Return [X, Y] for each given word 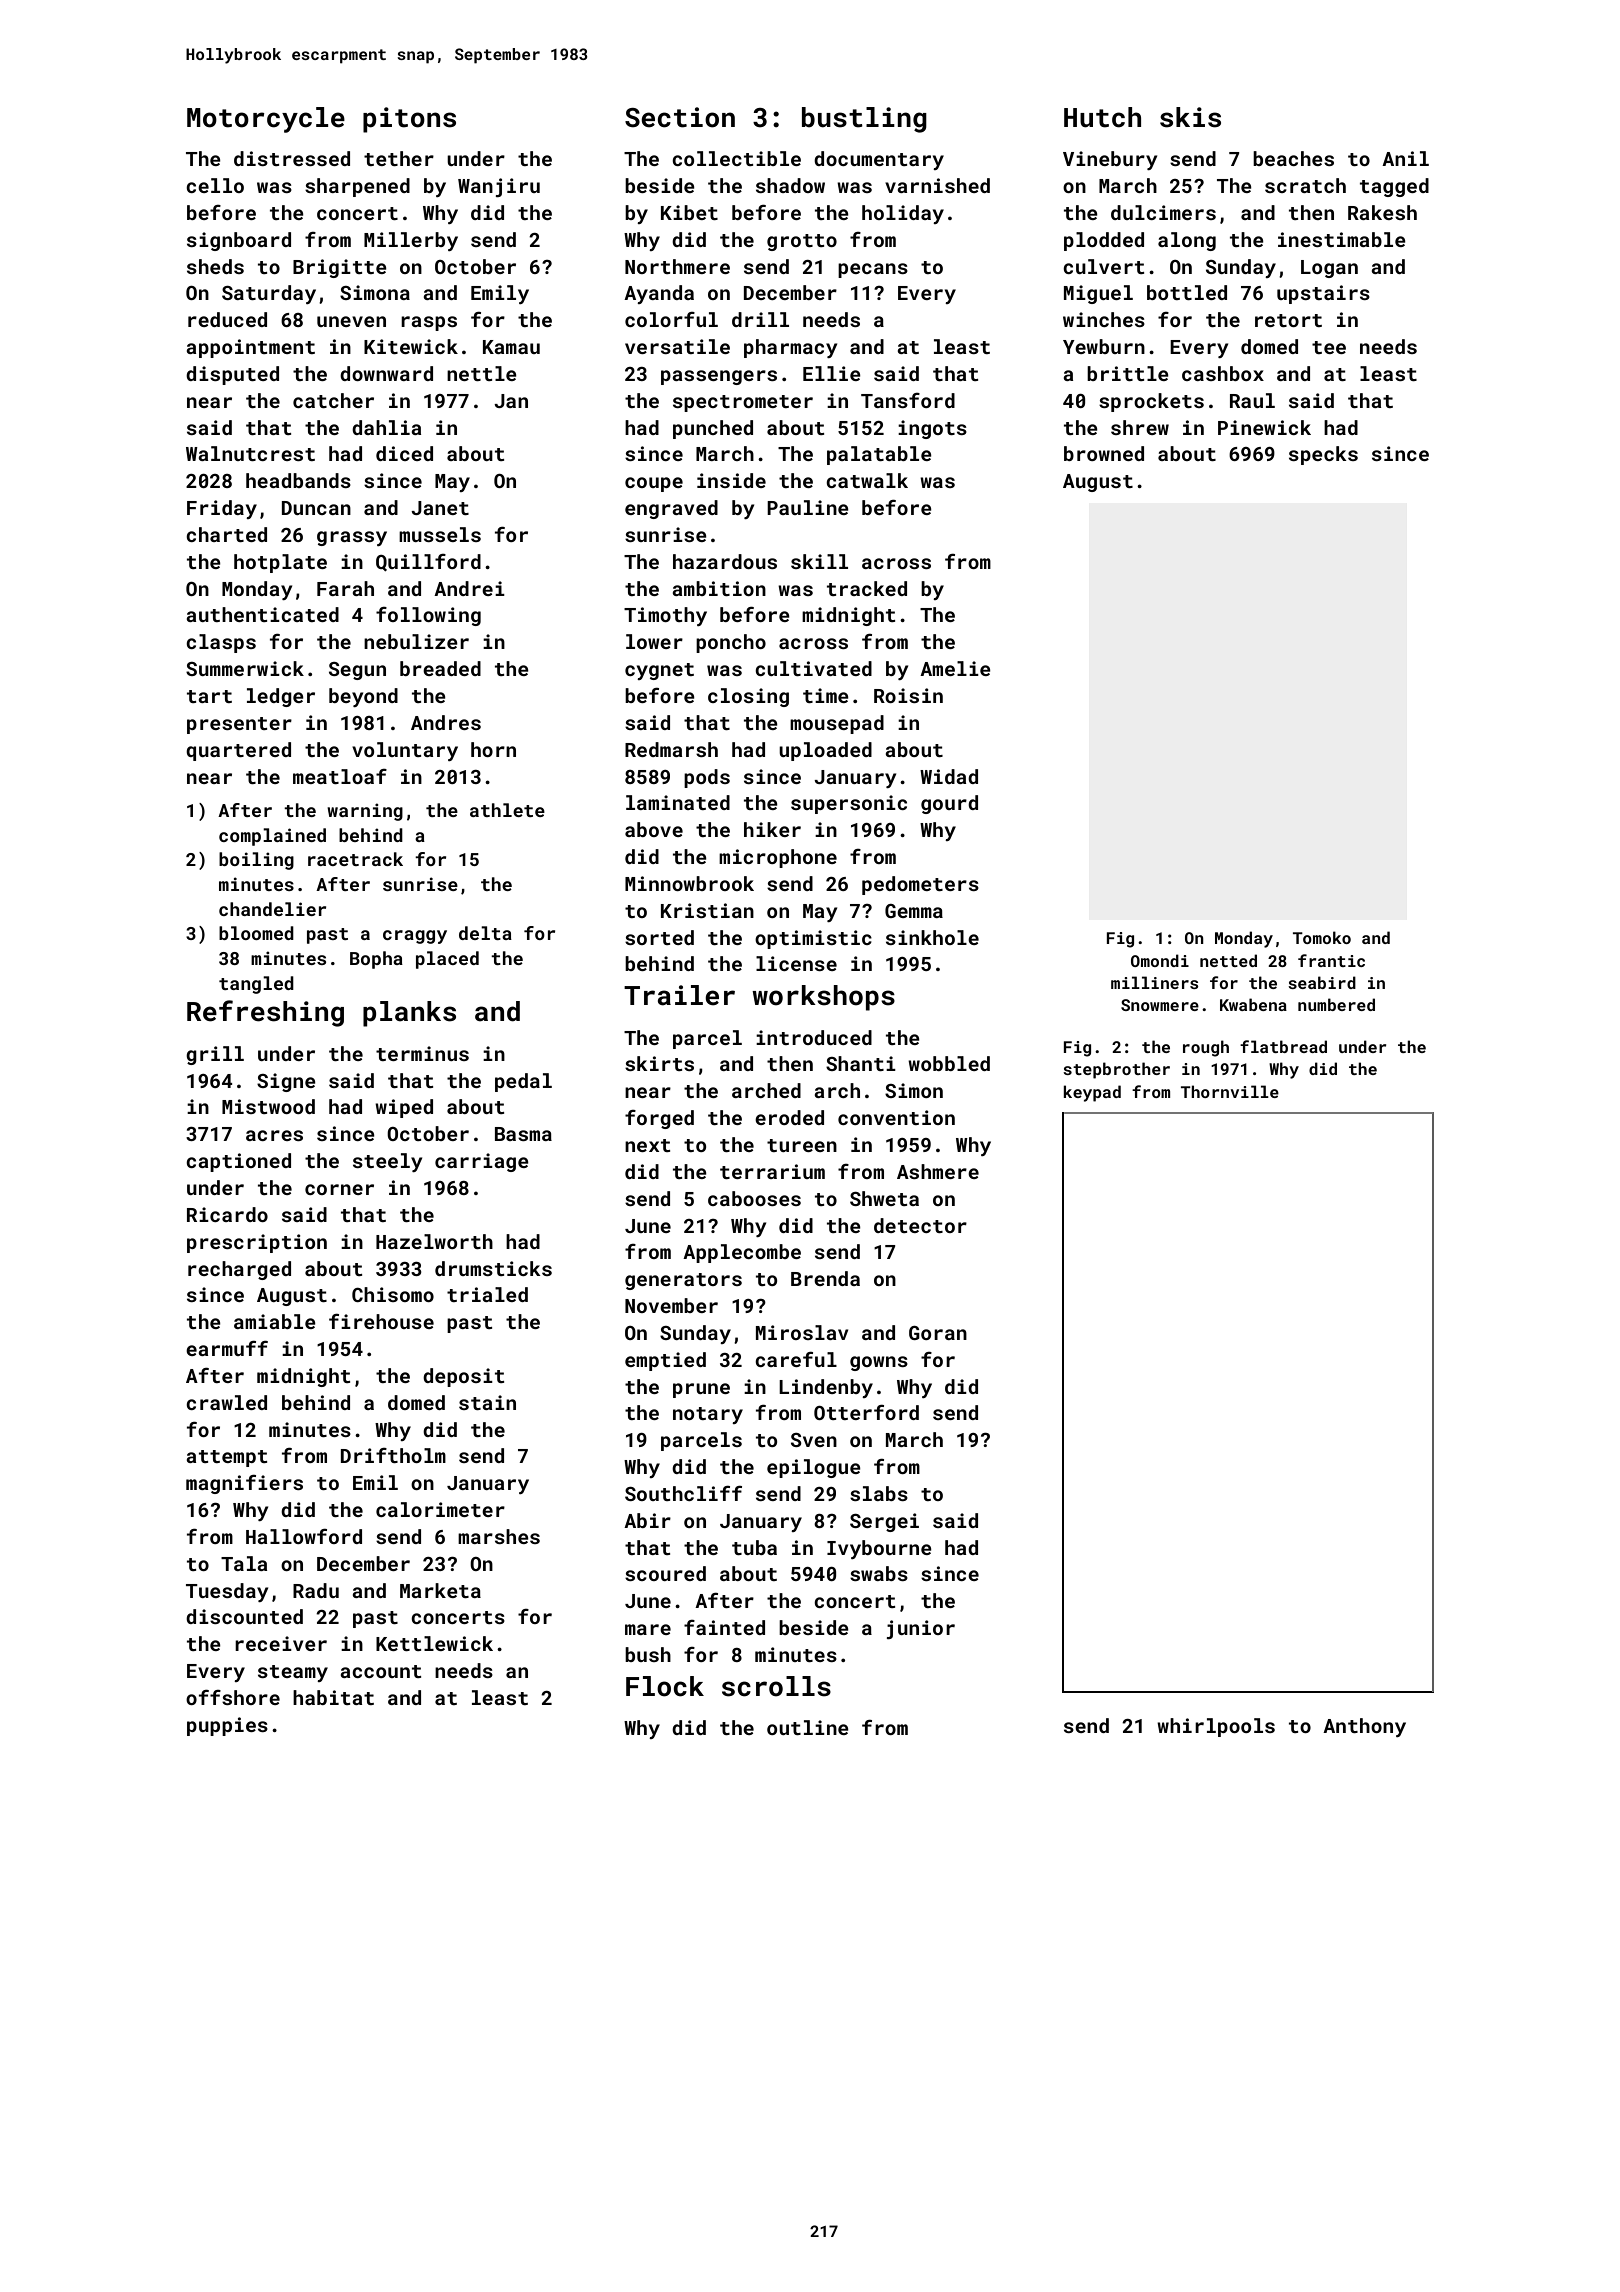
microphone [778, 858]
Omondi [1160, 960]
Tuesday [227, 1592]
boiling [256, 861]
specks [1323, 455]
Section [680, 117]
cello [215, 185]
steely [387, 1162]
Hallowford [304, 1536]
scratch [1305, 185]
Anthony [1364, 1727]
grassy [352, 538]
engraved [671, 509]
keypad [1092, 1093]
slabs [879, 1493]
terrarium [772, 1171]
